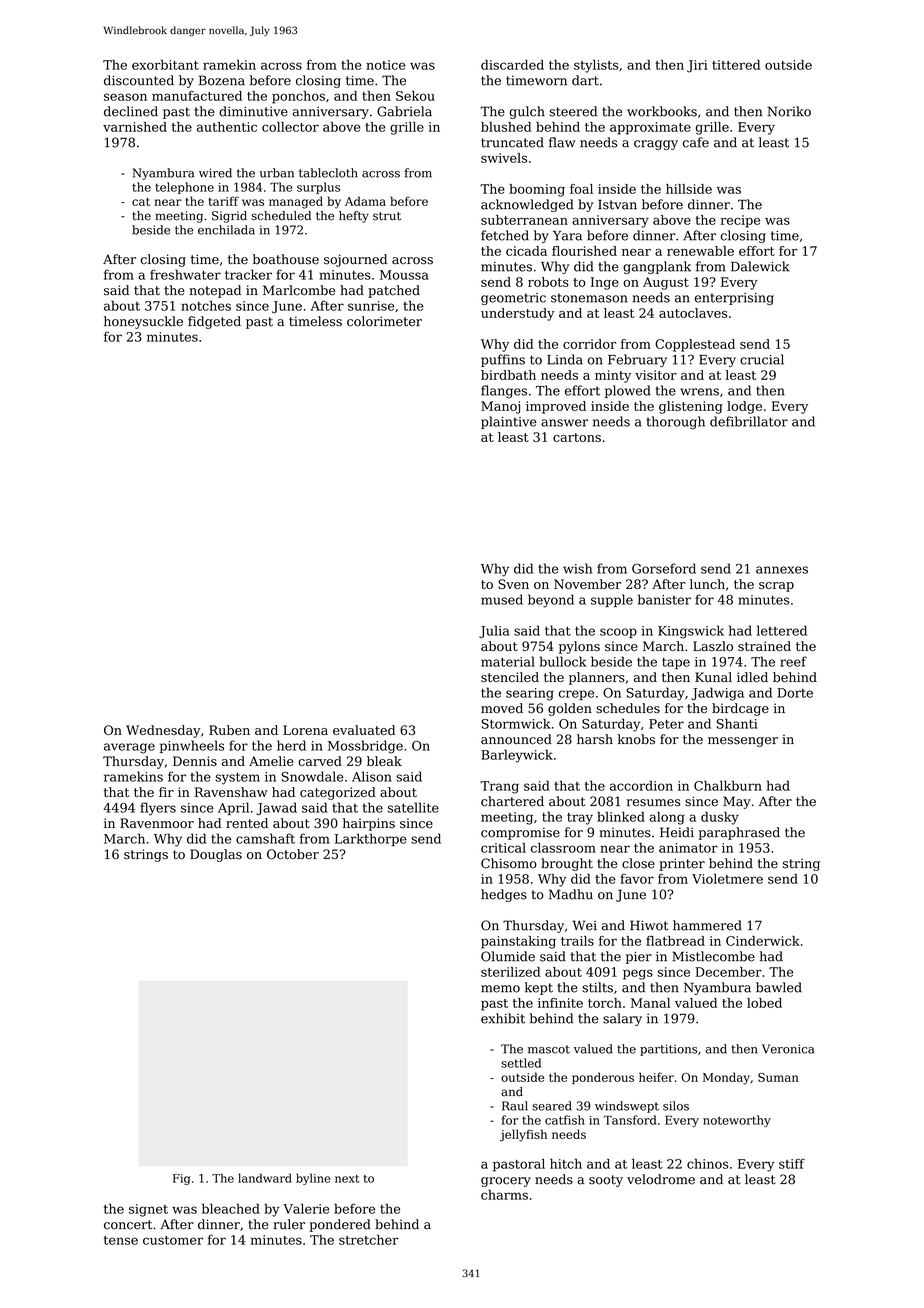 Image resolution: width=924 pixels, height=1308 pixels. I want to click on Sven, so click(513, 584).
